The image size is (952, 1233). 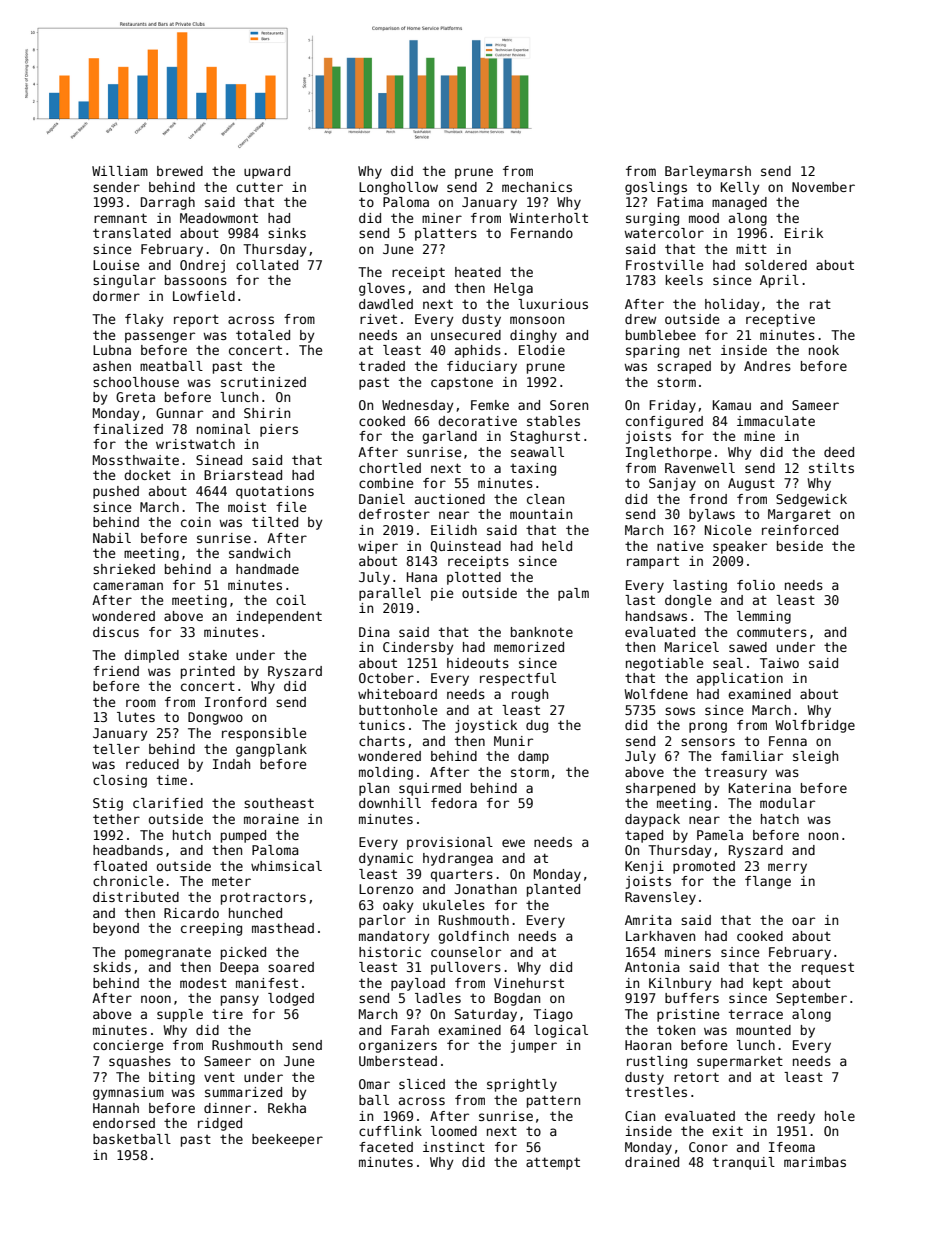 I want to click on payload, so click(x=418, y=984).
